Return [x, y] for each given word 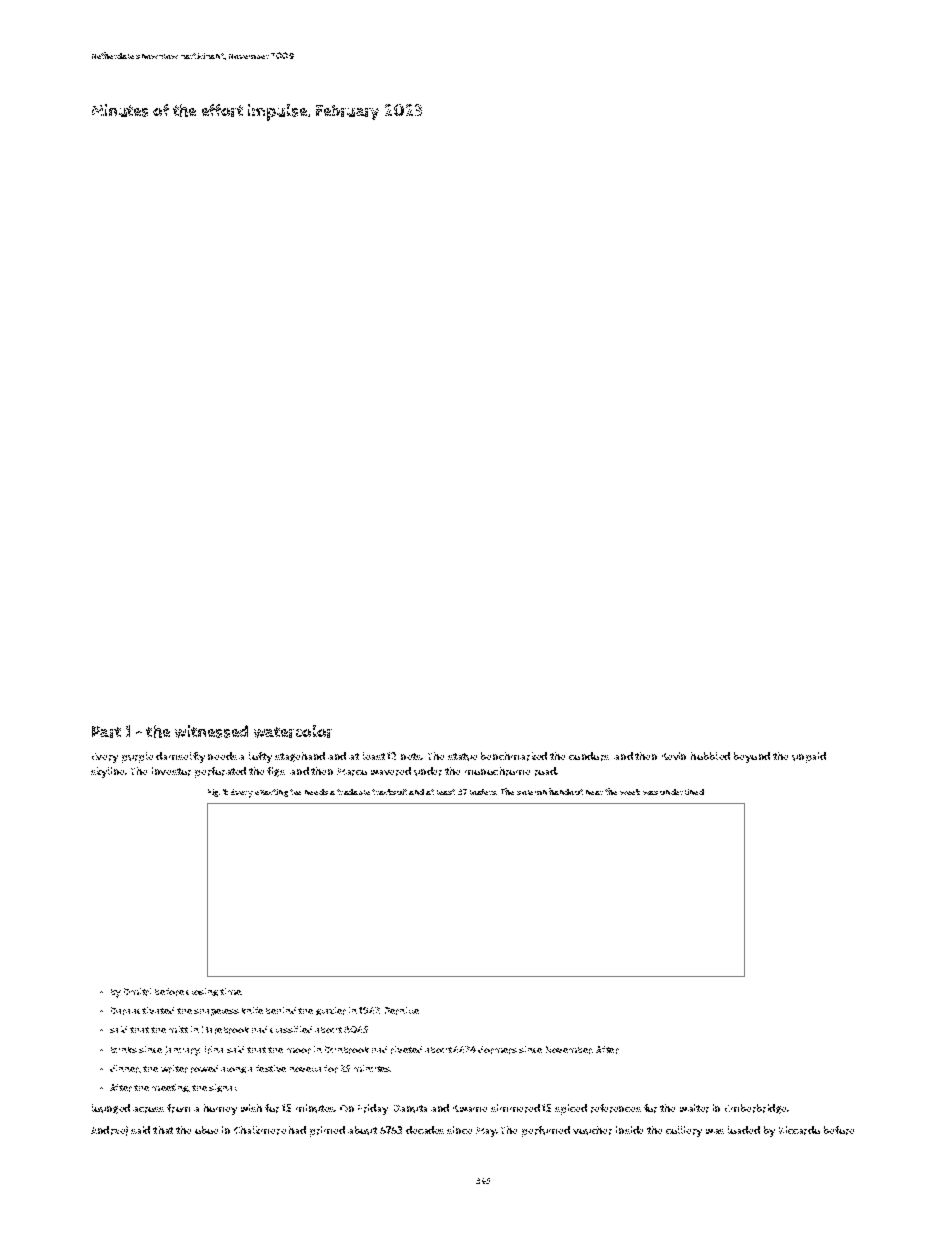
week [630, 792]
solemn [532, 792]
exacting [271, 793]
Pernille [402, 1011]
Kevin [674, 756]
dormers [497, 1050]
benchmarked [514, 756]
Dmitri [137, 992]
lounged [111, 1109]
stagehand [300, 757]
